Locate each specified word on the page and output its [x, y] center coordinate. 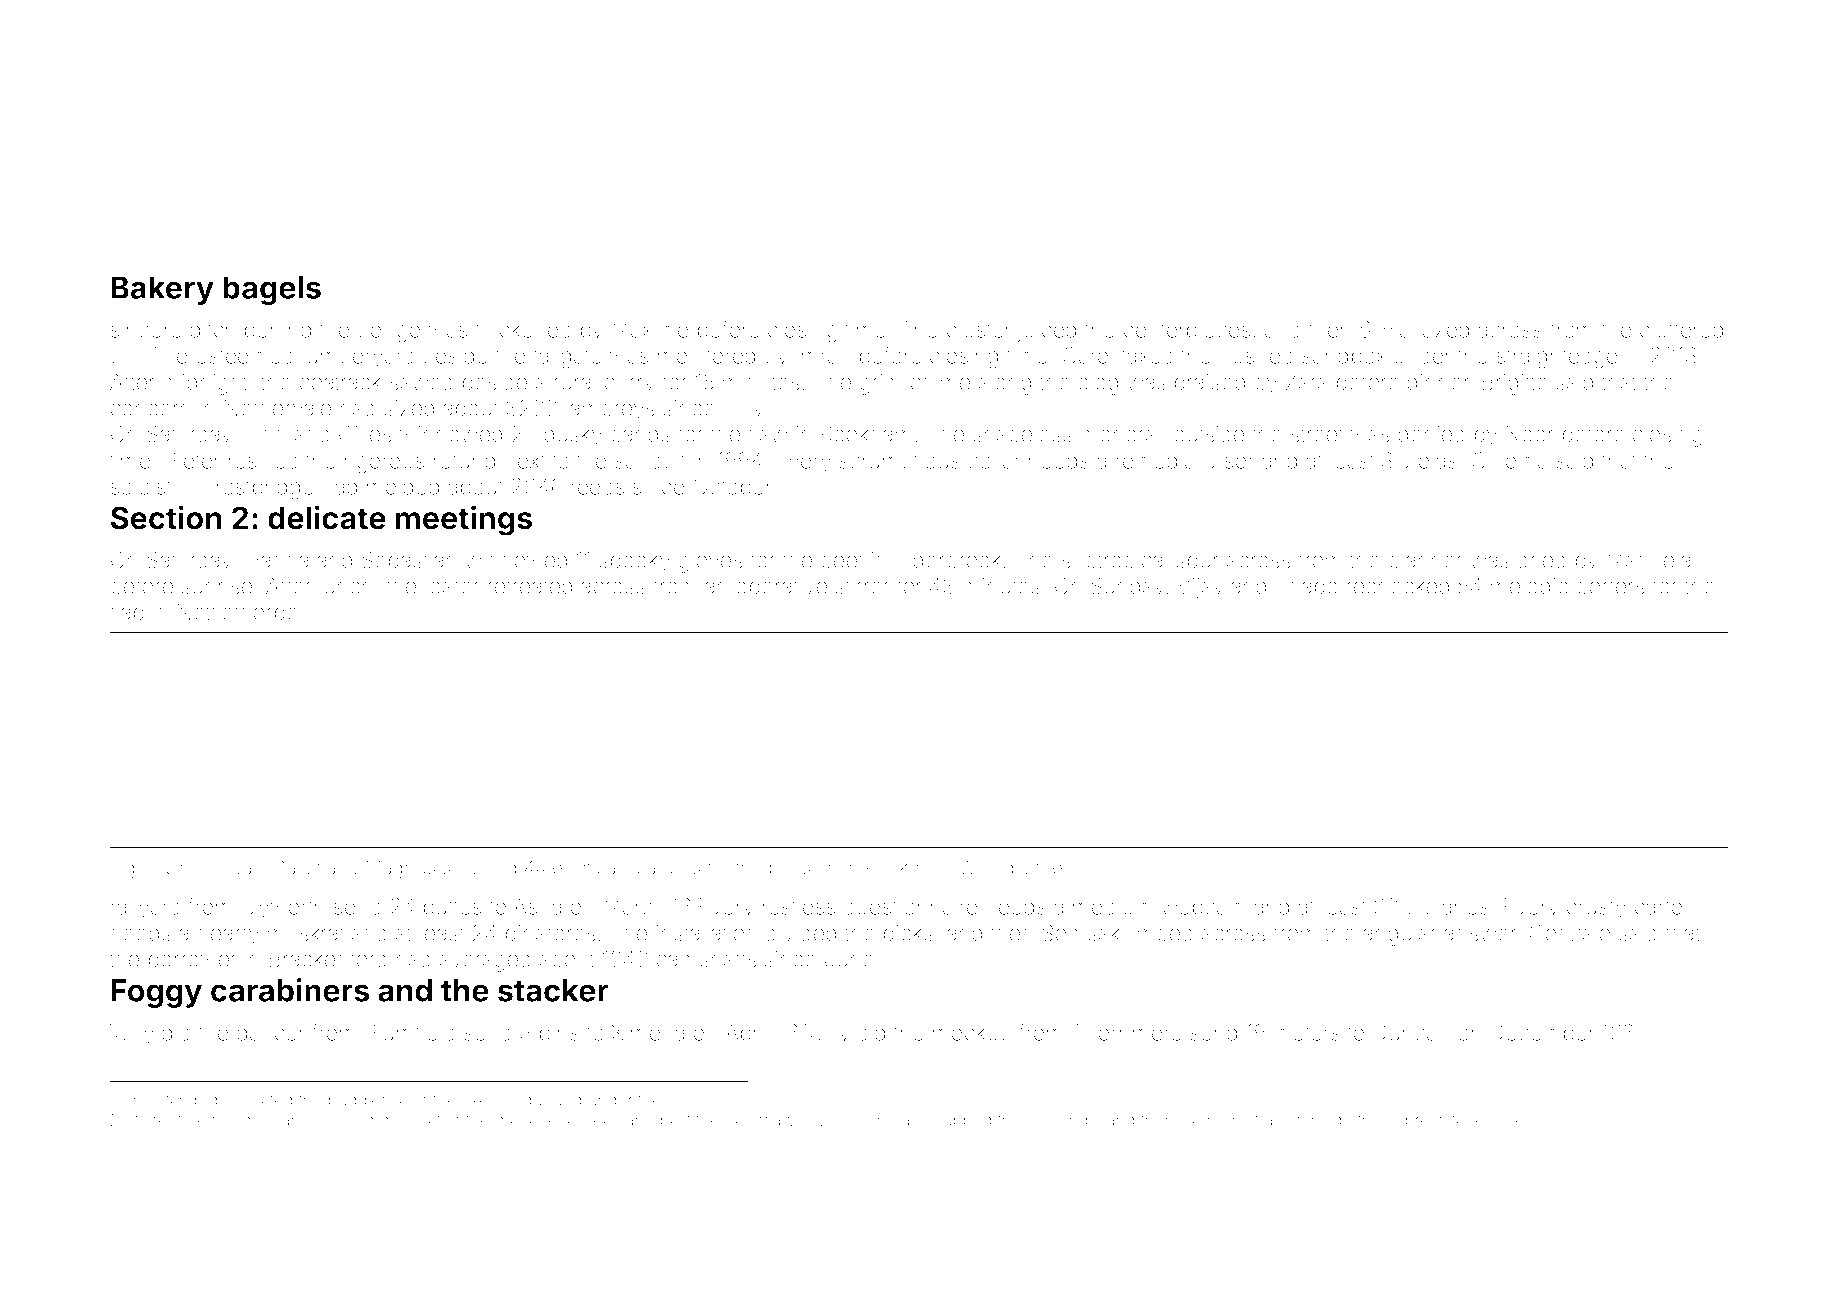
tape [1467, 1122]
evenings [1061, 1121]
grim [880, 384]
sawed [421, 382]
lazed [1444, 329]
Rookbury [907, 869]
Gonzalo [1569, 933]
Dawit [297, 867]
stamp [180, 1102]
